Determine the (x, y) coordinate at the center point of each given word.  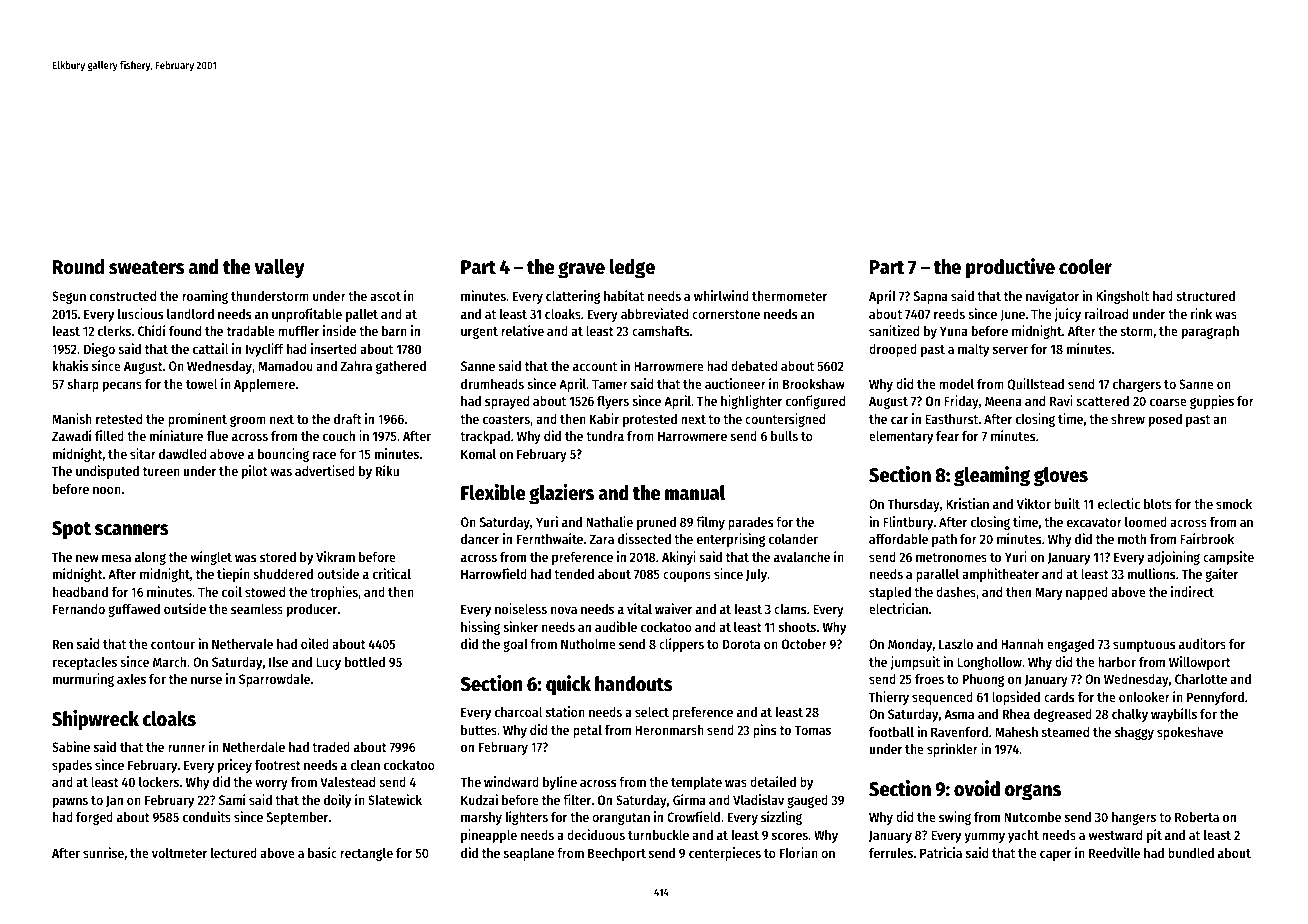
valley (279, 269)
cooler (1085, 267)
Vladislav (758, 799)
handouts (633, 684)
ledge (632, 269)
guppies (1212, 402)
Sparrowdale (274, 680)
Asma (959, 714)
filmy (710, 523)
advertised (325, 470)
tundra (605, 436)
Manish (72, 418)
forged (94, 818)
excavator (1094, 522)
